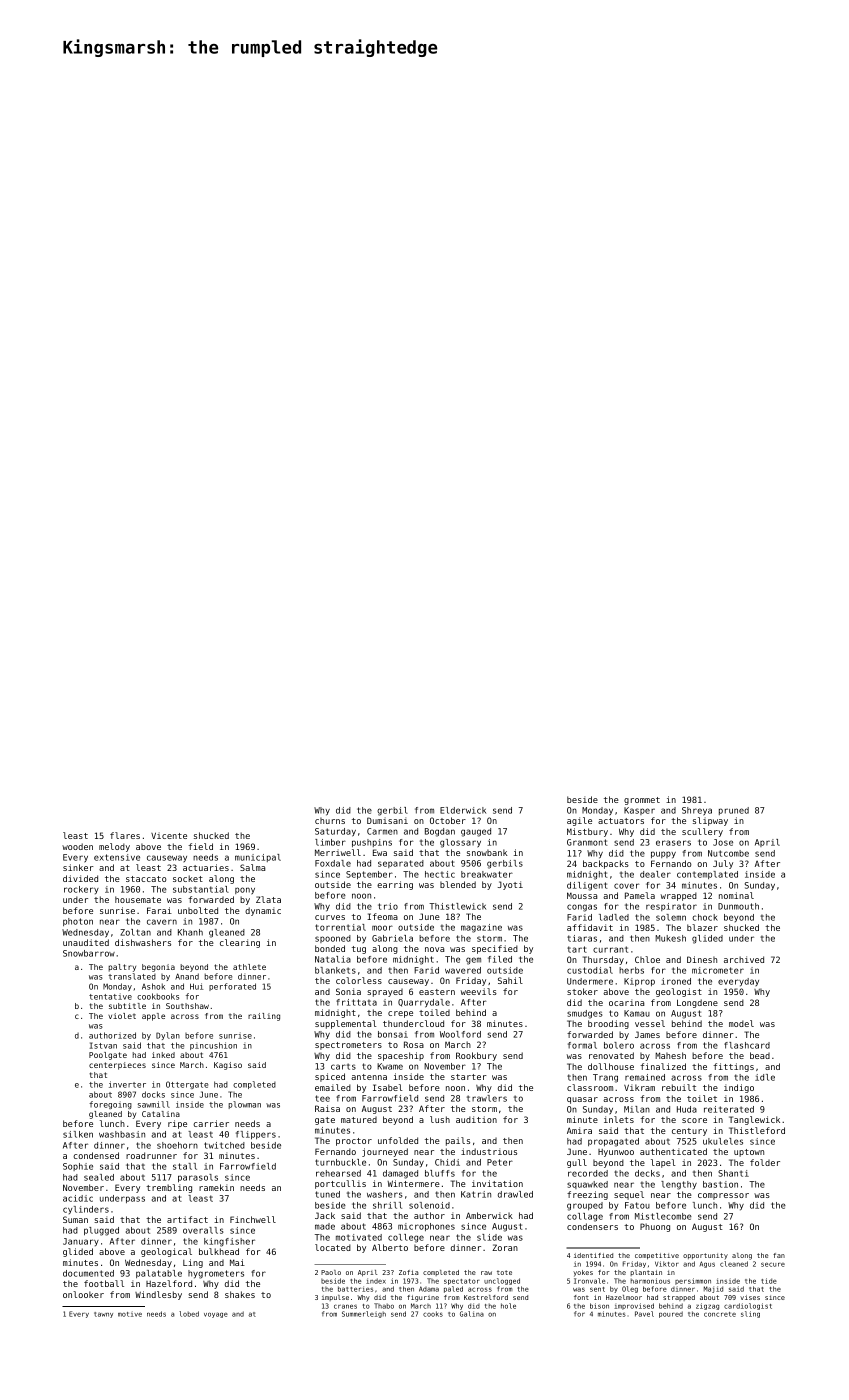  What do you see at coordinates (249, 967) in the screenshot?
I see `athlete` at bounding box center [249, 967].
